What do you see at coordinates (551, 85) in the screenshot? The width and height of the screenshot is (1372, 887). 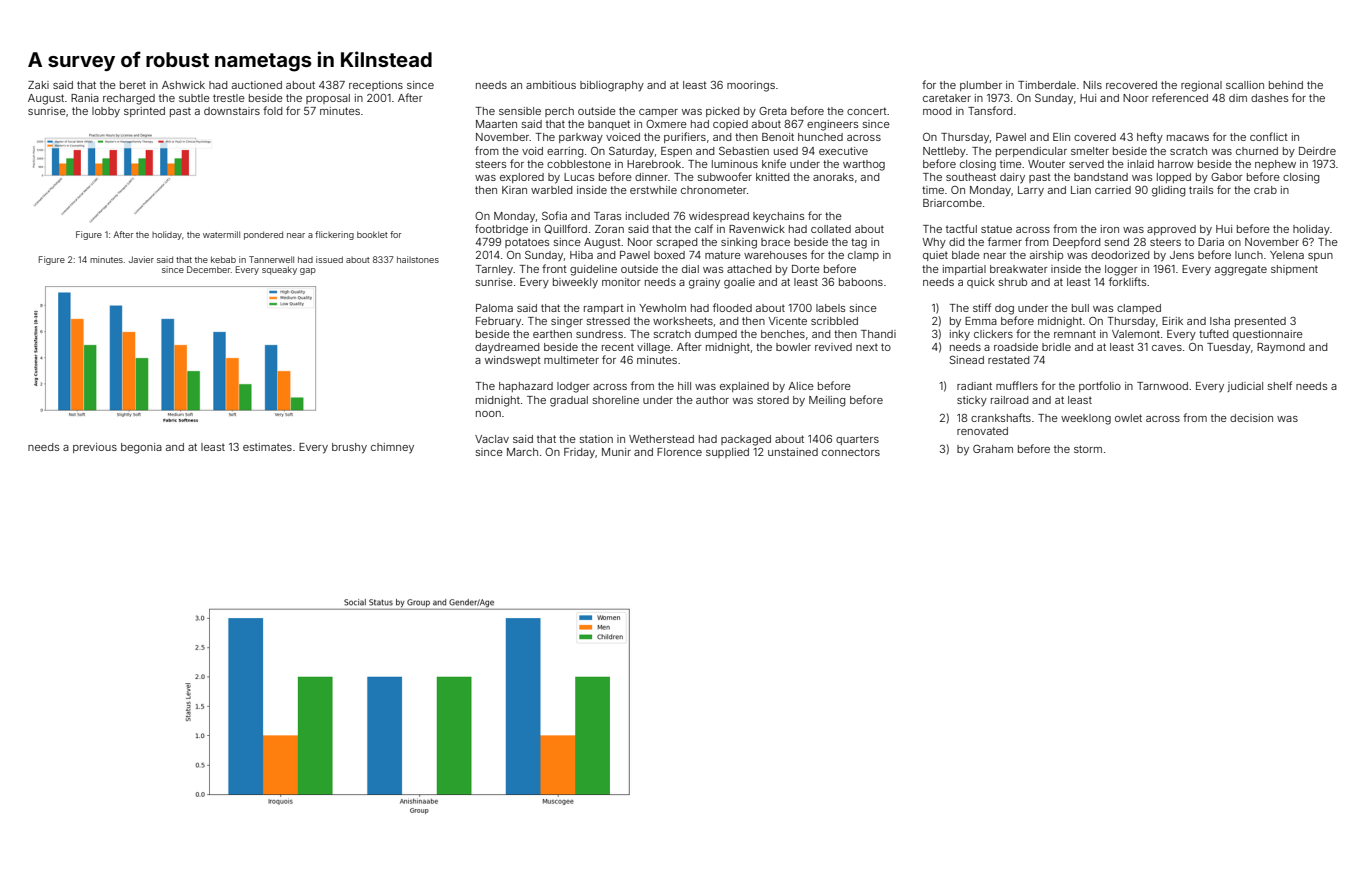 I see `ambitious` at bounding box center [551, 85].
